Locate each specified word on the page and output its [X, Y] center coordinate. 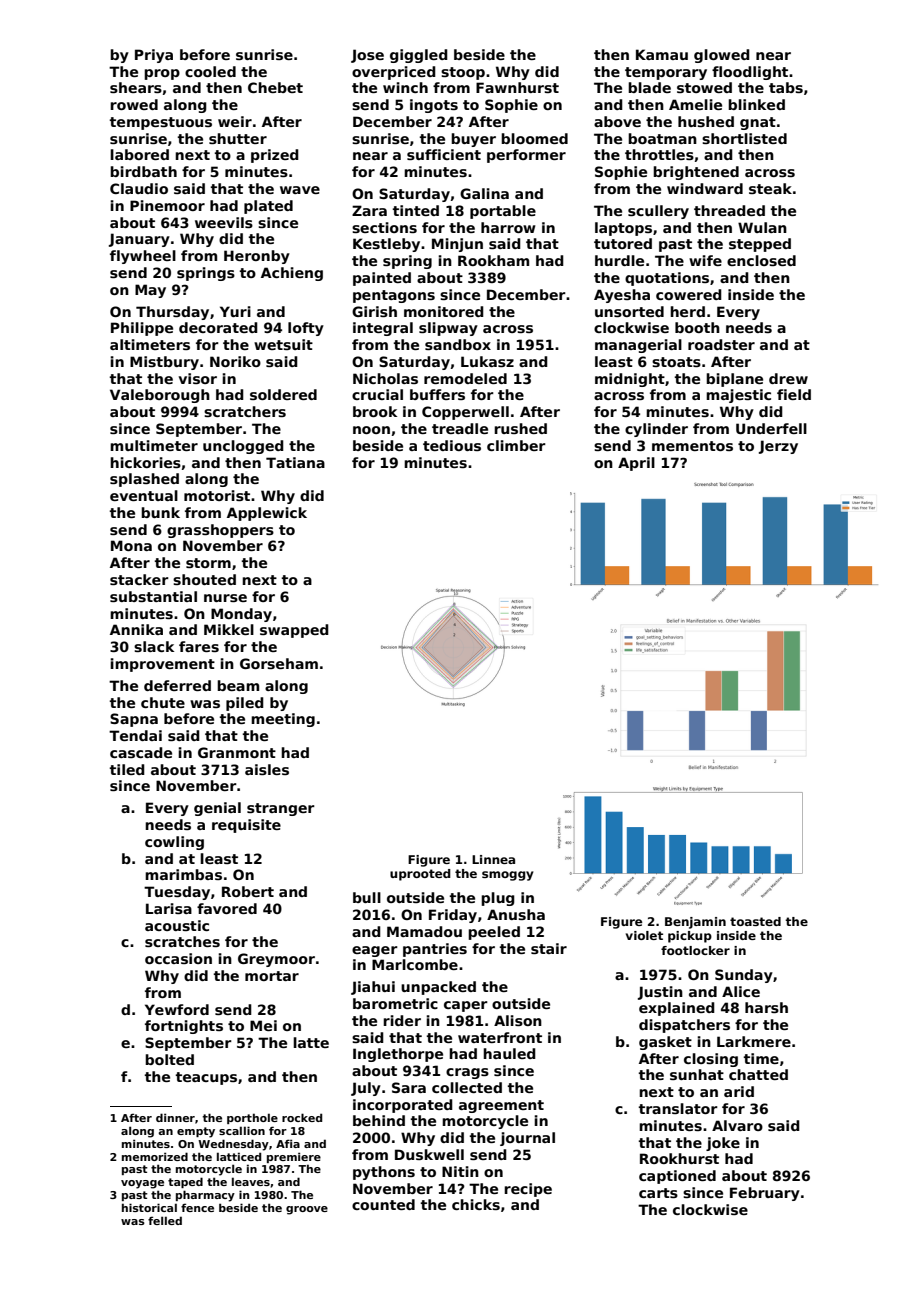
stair [549, 948]
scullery [658, 212]
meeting [283, 720]
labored [139, 154]
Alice [741, 991]
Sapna [134, 720]
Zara [369, 210]
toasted [755, 921]
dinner [175, 1117]
